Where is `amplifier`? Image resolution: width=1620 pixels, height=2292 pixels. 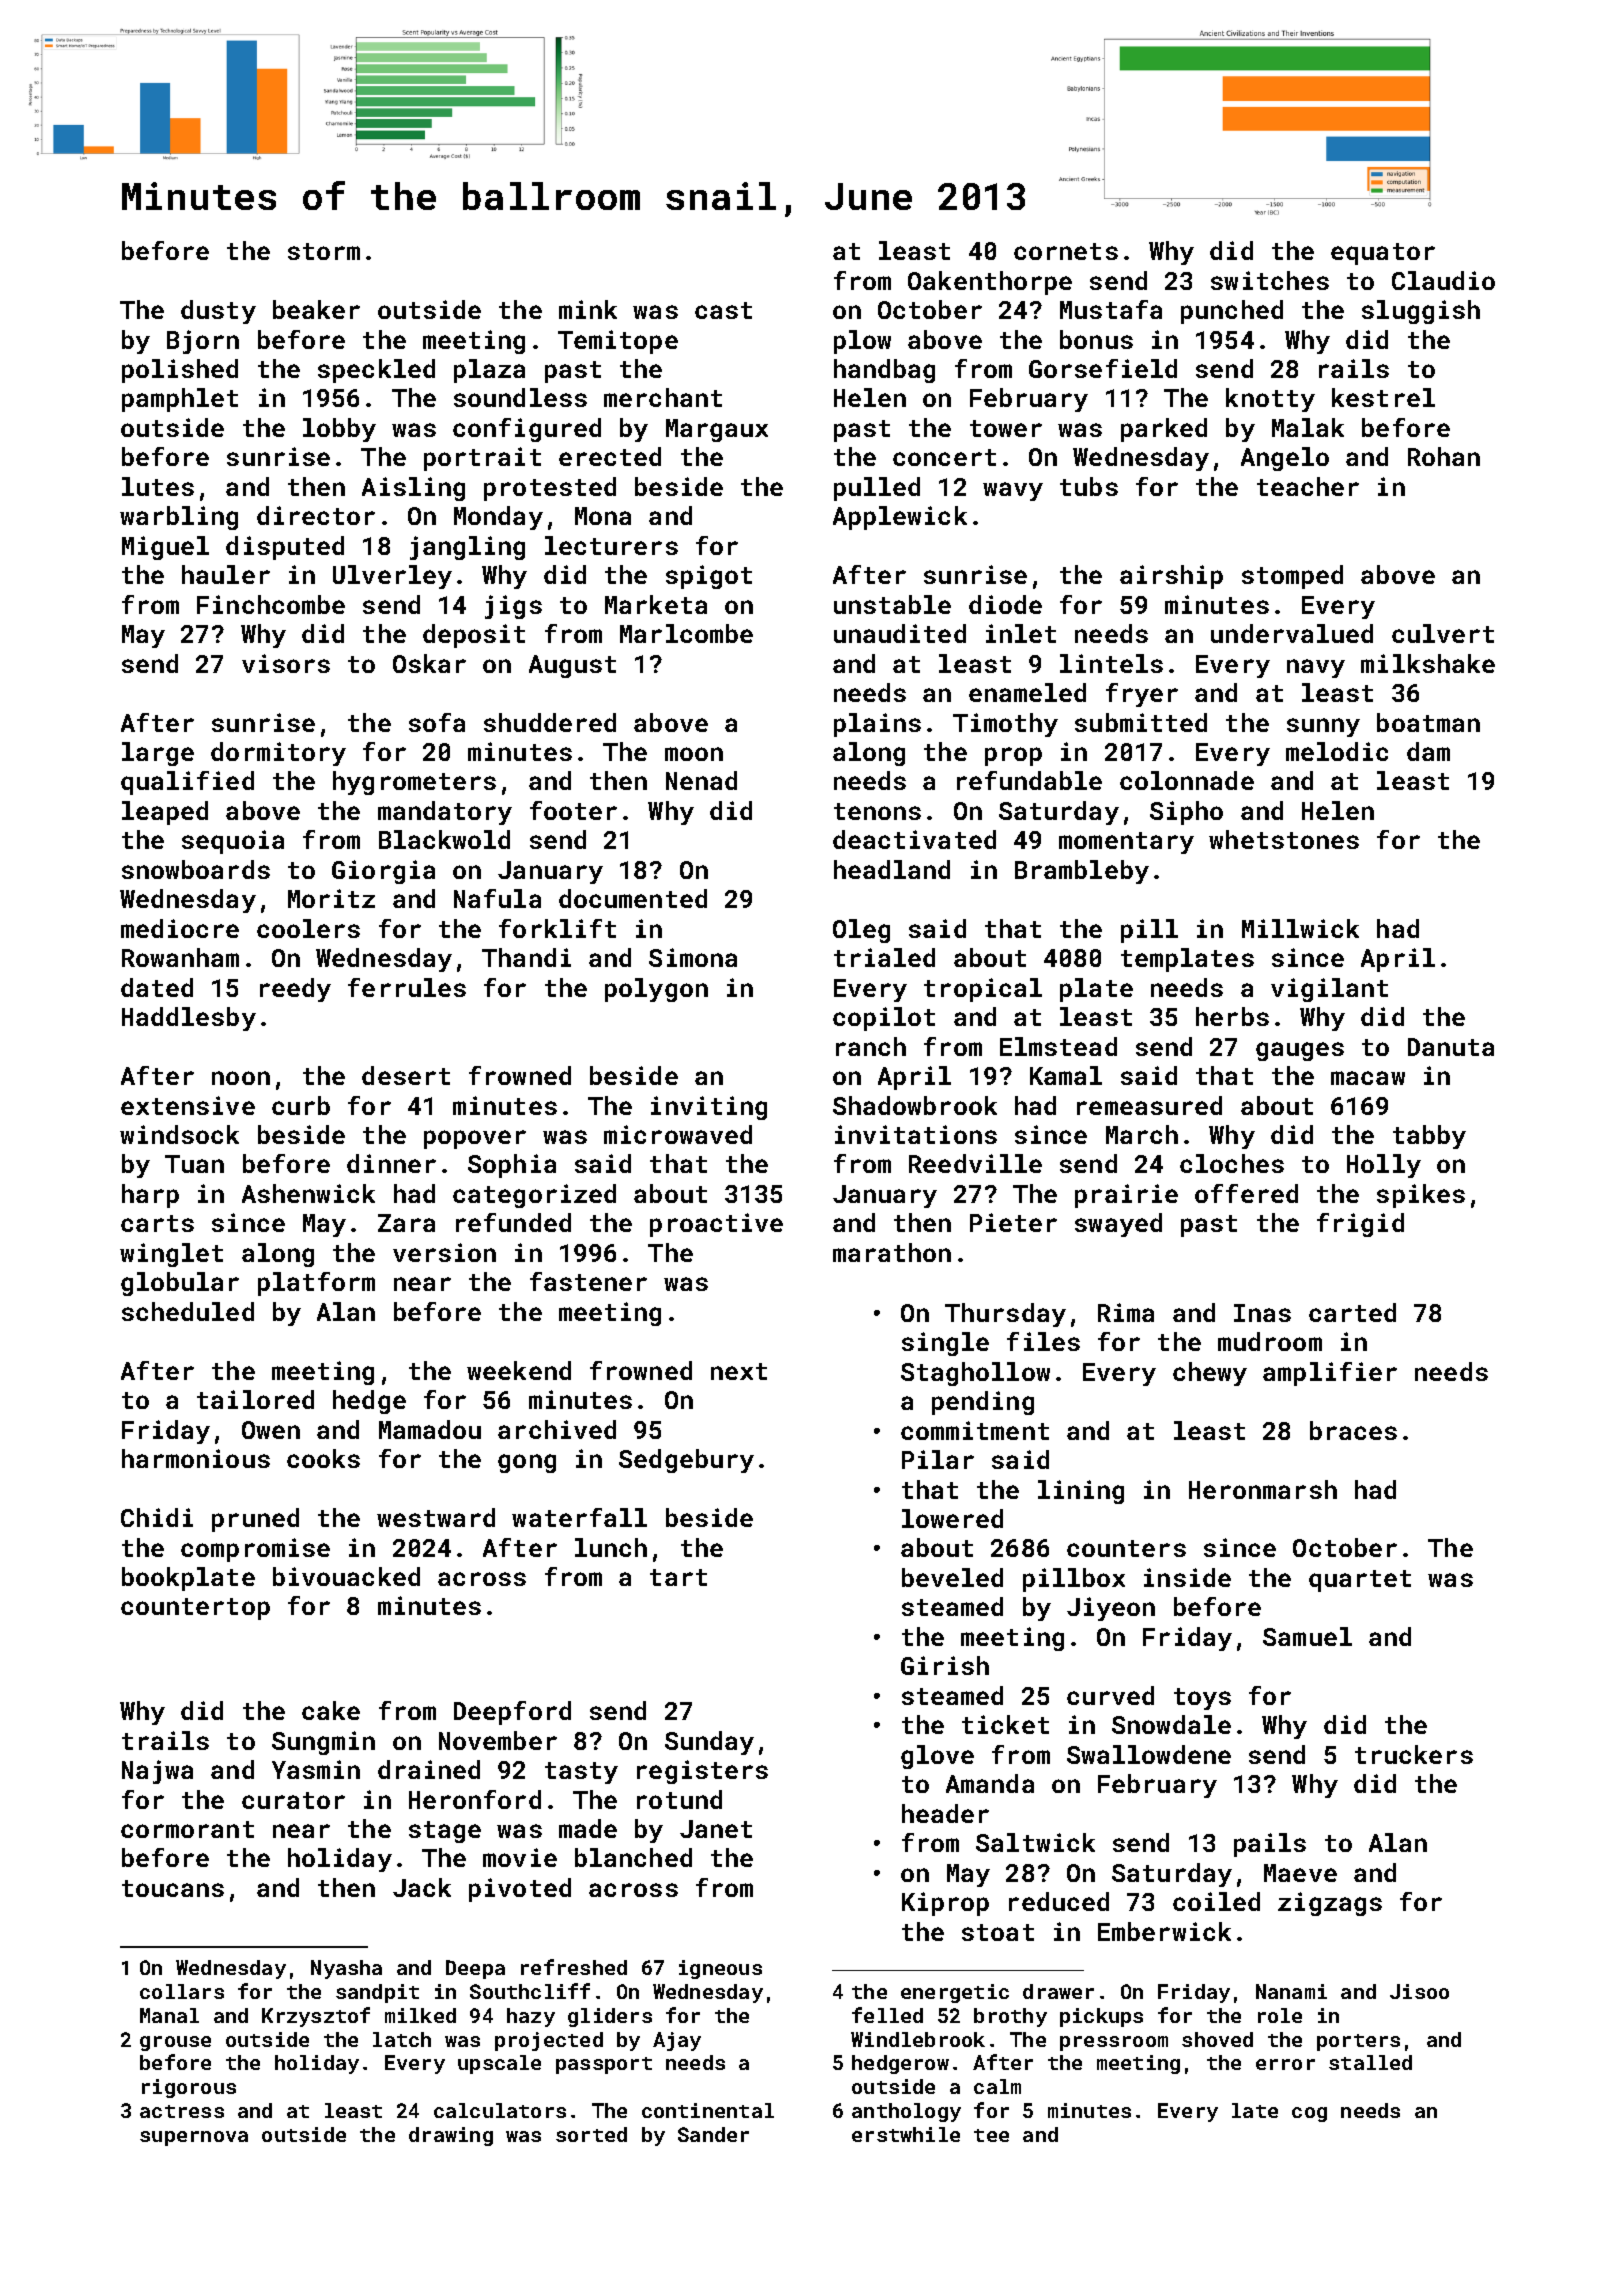 amplifier is located at coordinates (1330, 1374).
